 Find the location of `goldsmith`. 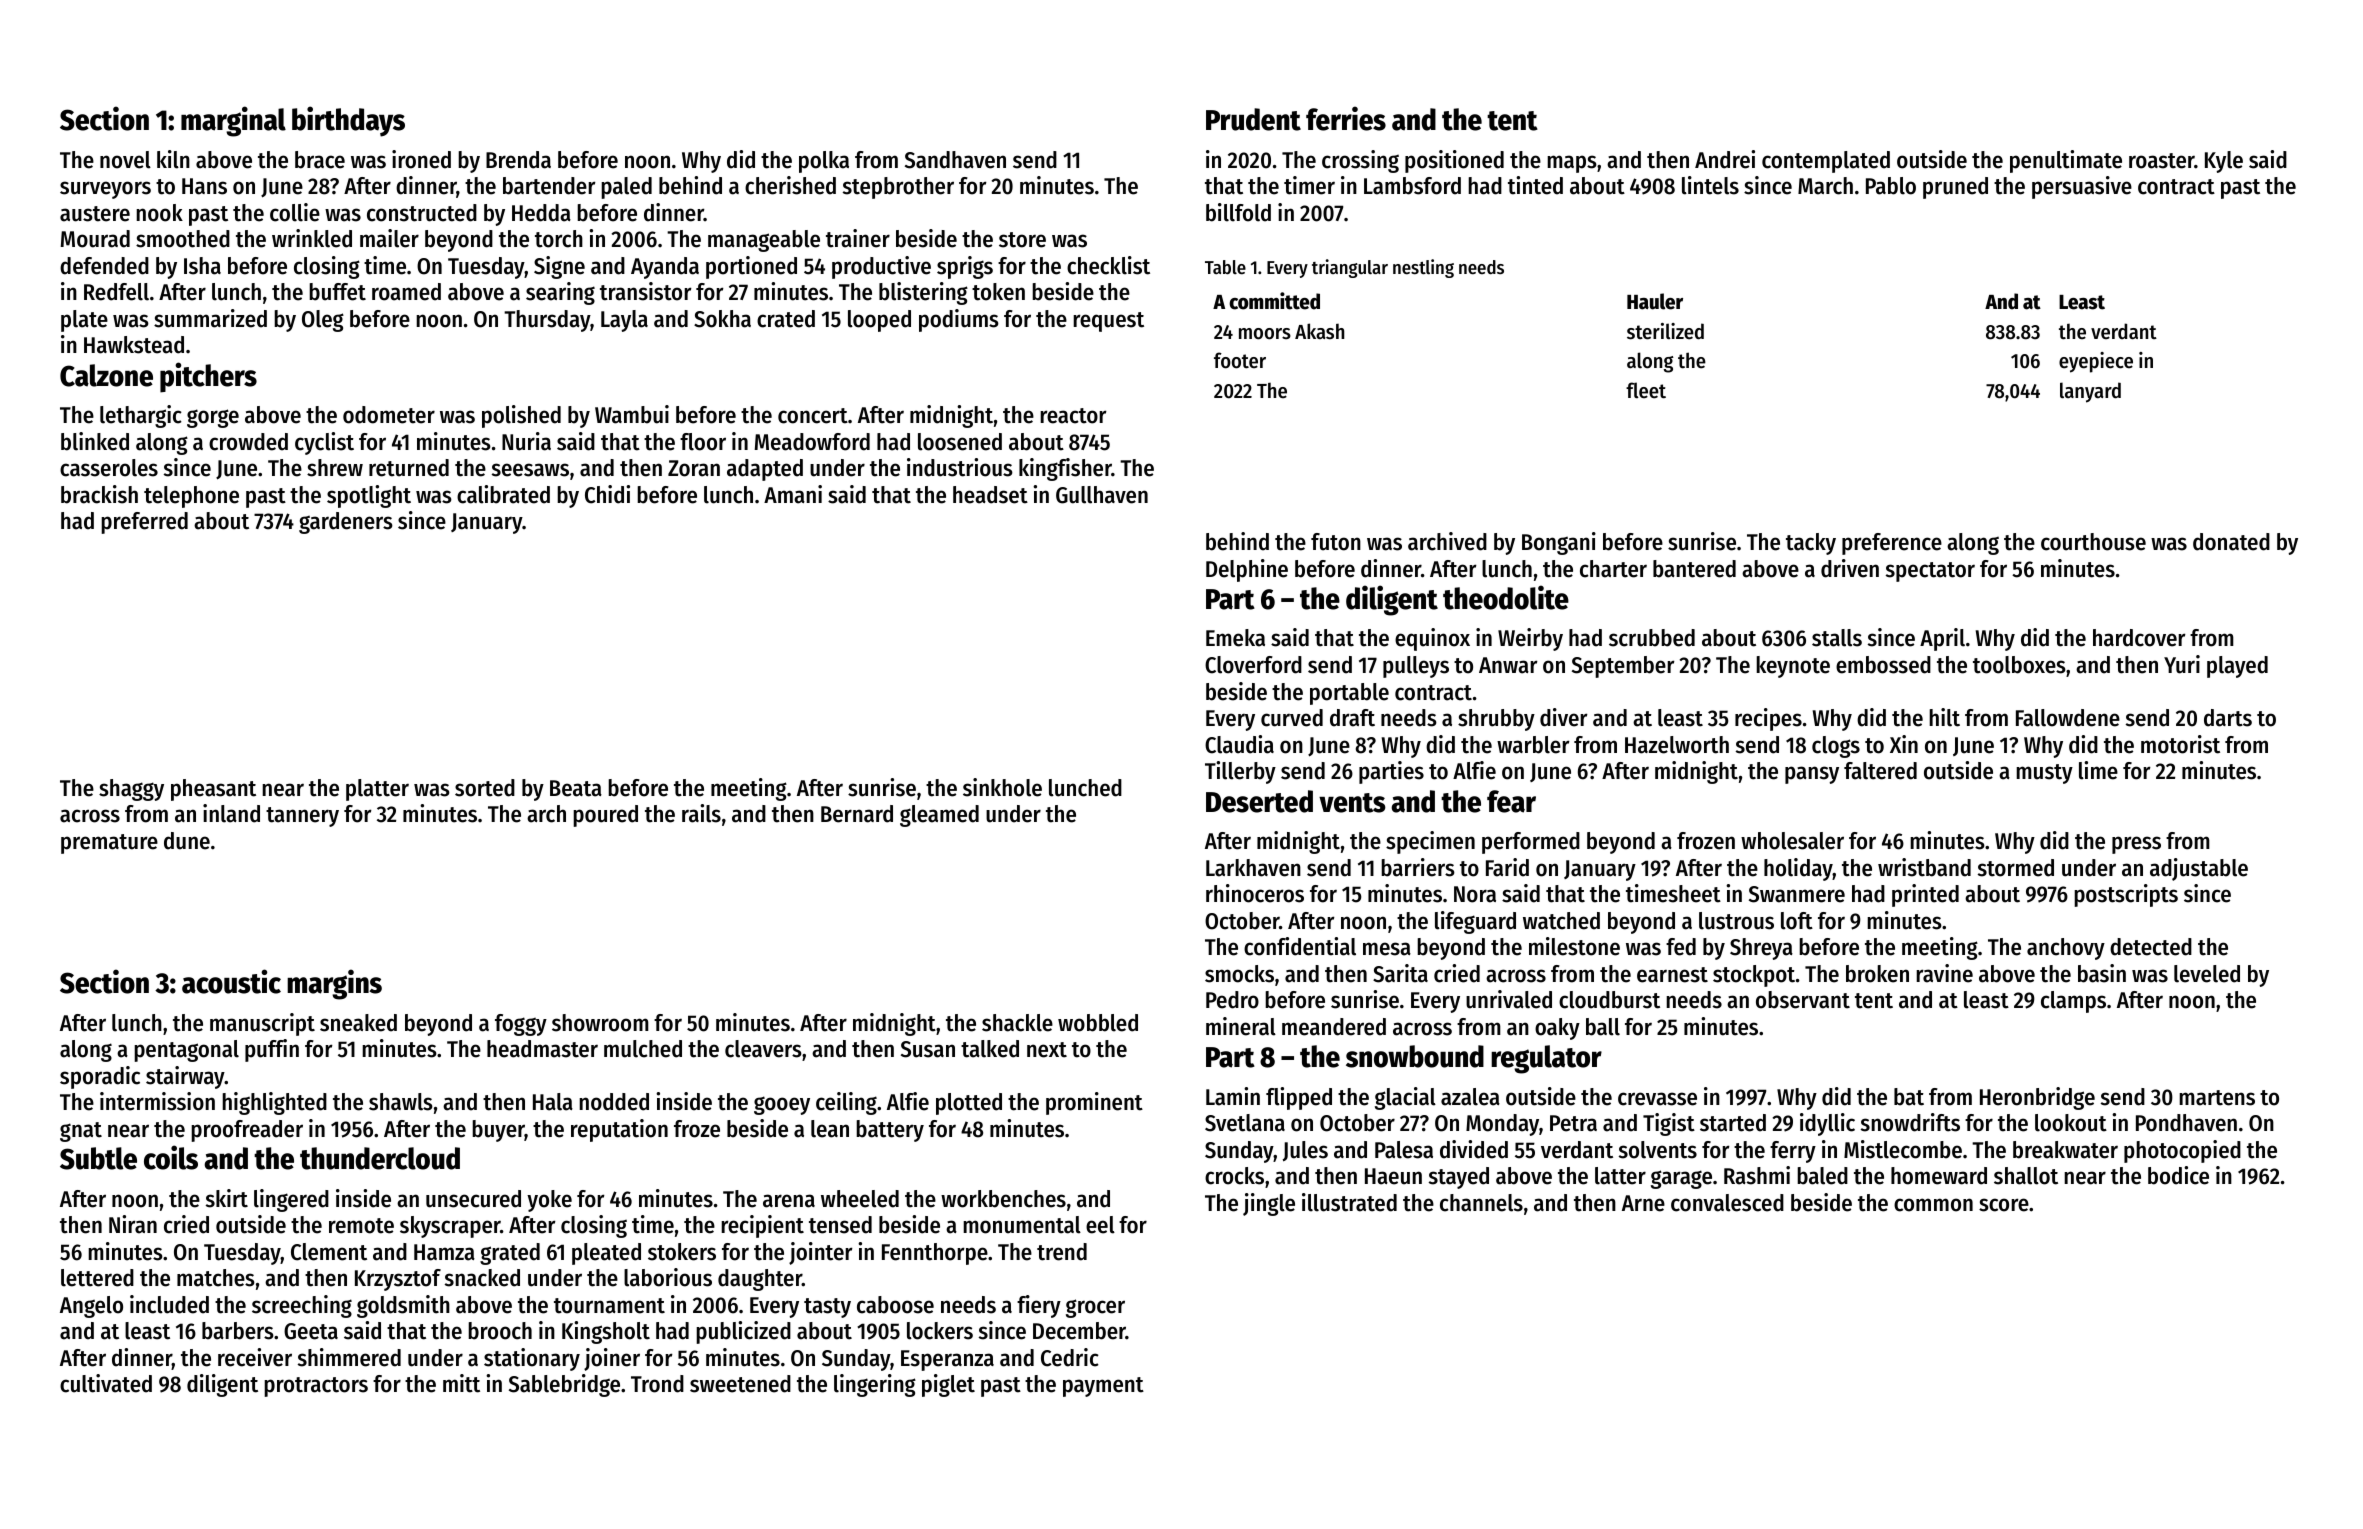

goldsmith is located at coordinates (403, 1306).
